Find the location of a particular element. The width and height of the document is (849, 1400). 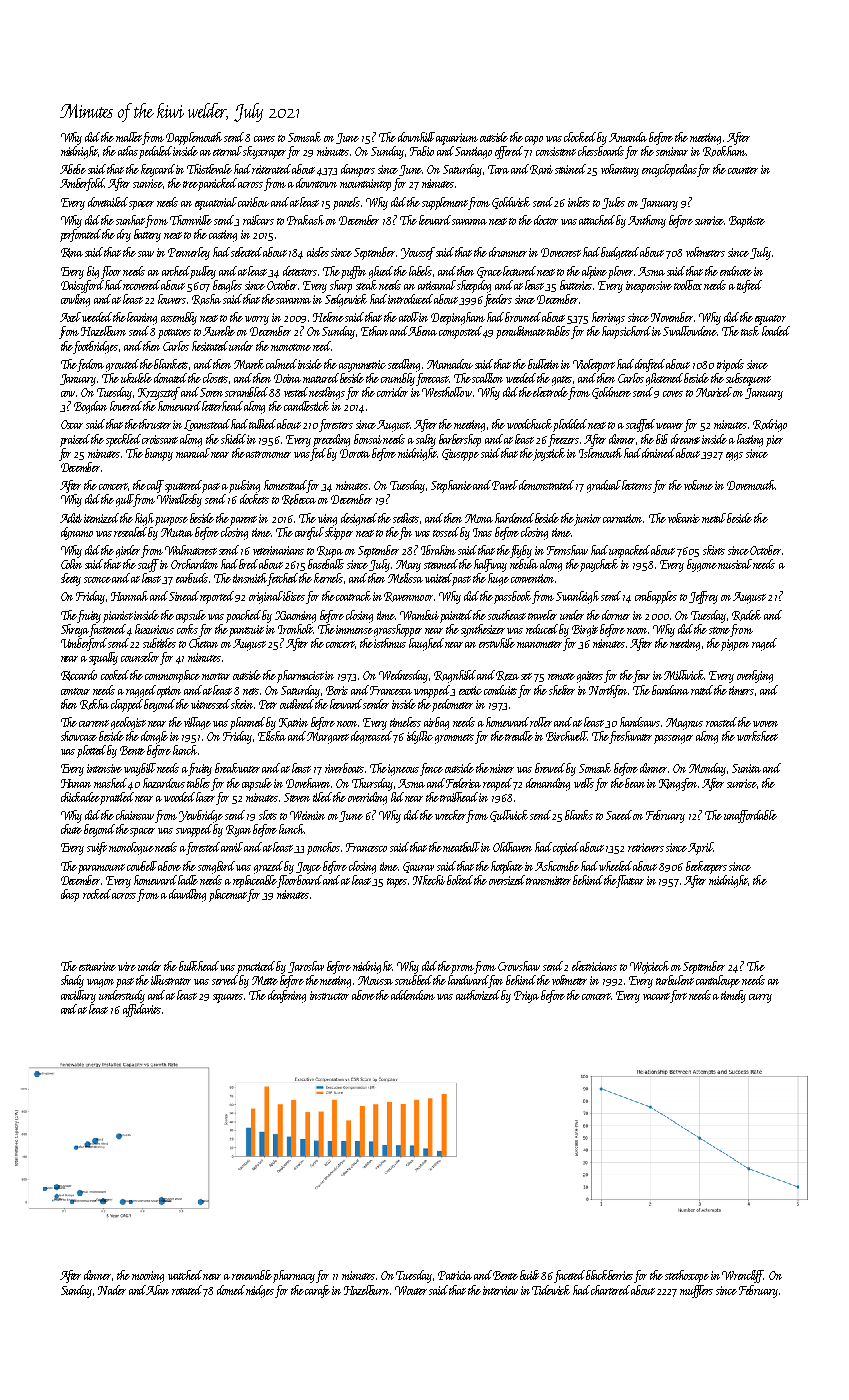

voluntary is located at coordinates (620, 170).
